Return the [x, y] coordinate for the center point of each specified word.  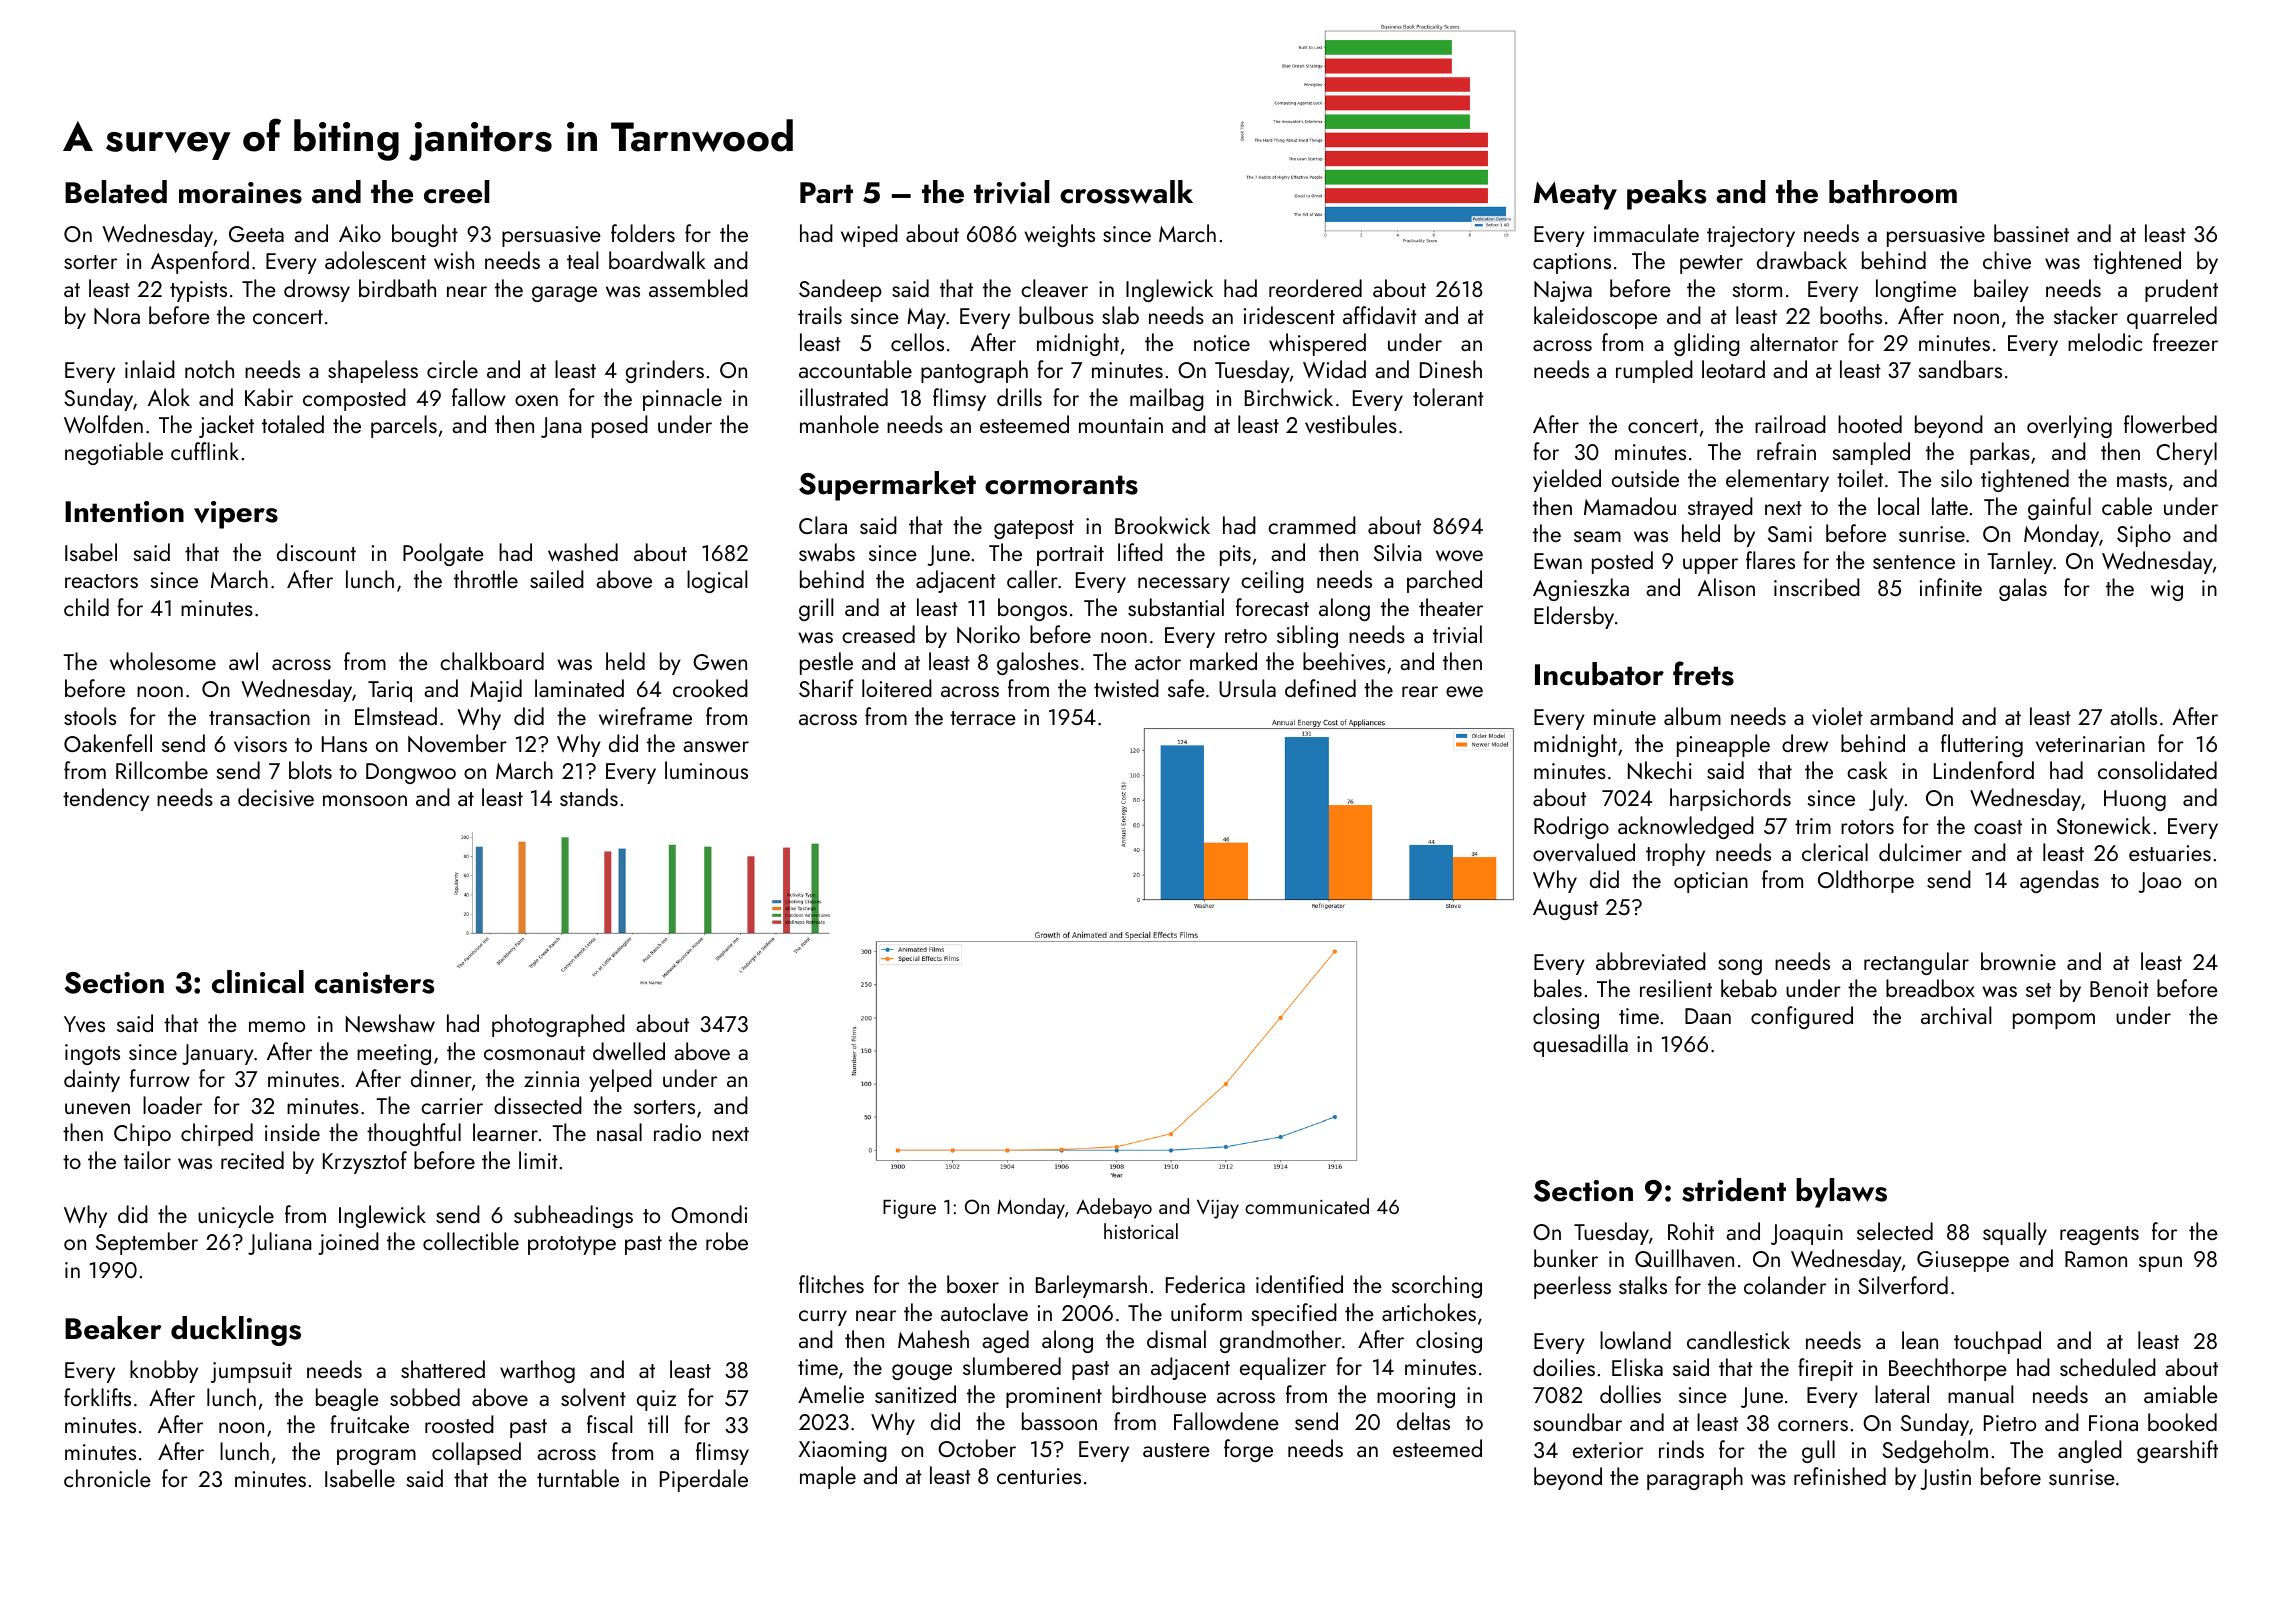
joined [348, 1243]
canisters [374, 983]
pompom [2054, 1021]
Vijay [1218, 1209]
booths [1851, 315]
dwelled [629, 1051]
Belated [116, 192]
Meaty [1575, 196]
